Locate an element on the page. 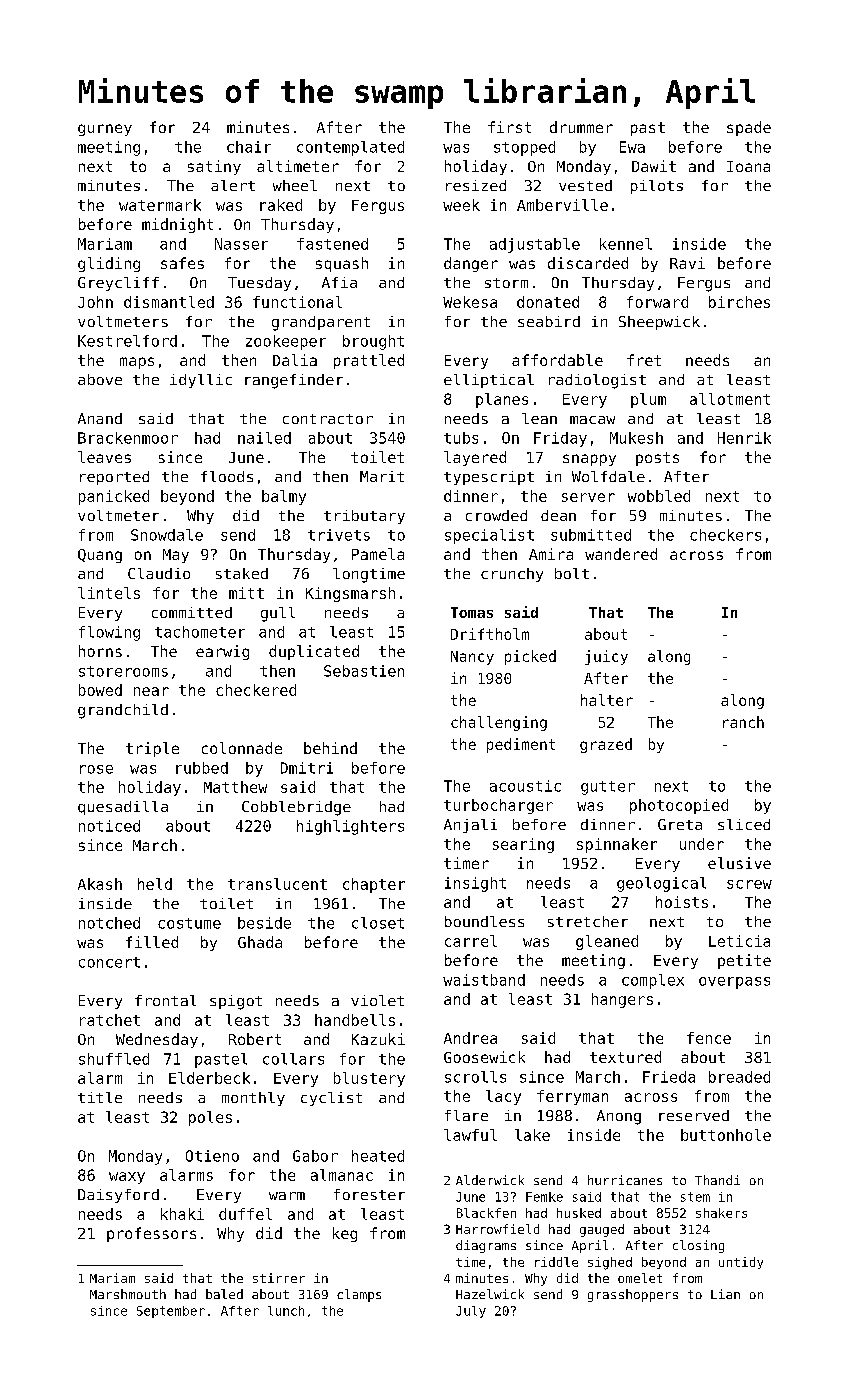 This page has width=849, height=1400. baled is located at coordinates (224, 1294).
